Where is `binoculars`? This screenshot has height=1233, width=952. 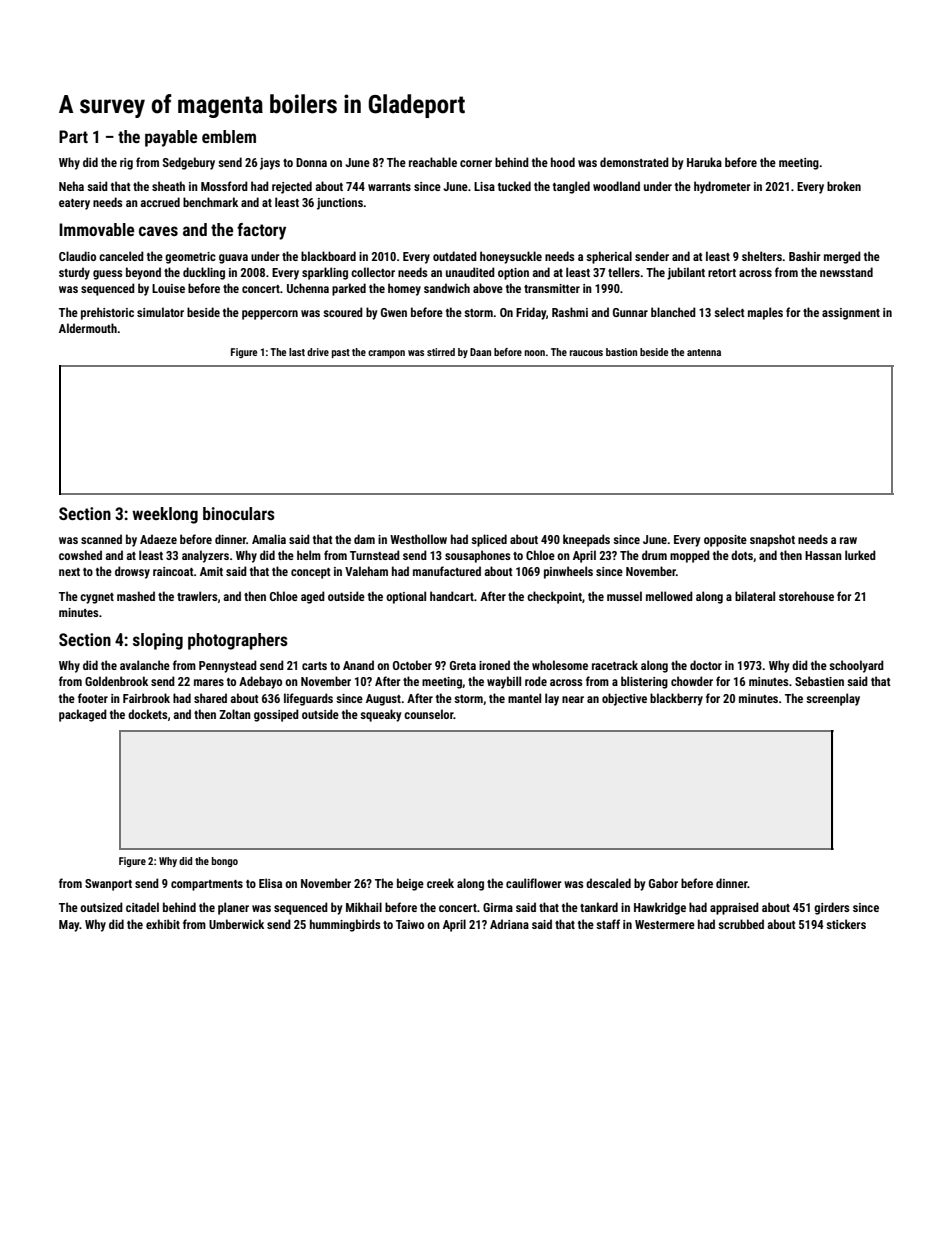
binoculars is located at coordinates (239, 513).
